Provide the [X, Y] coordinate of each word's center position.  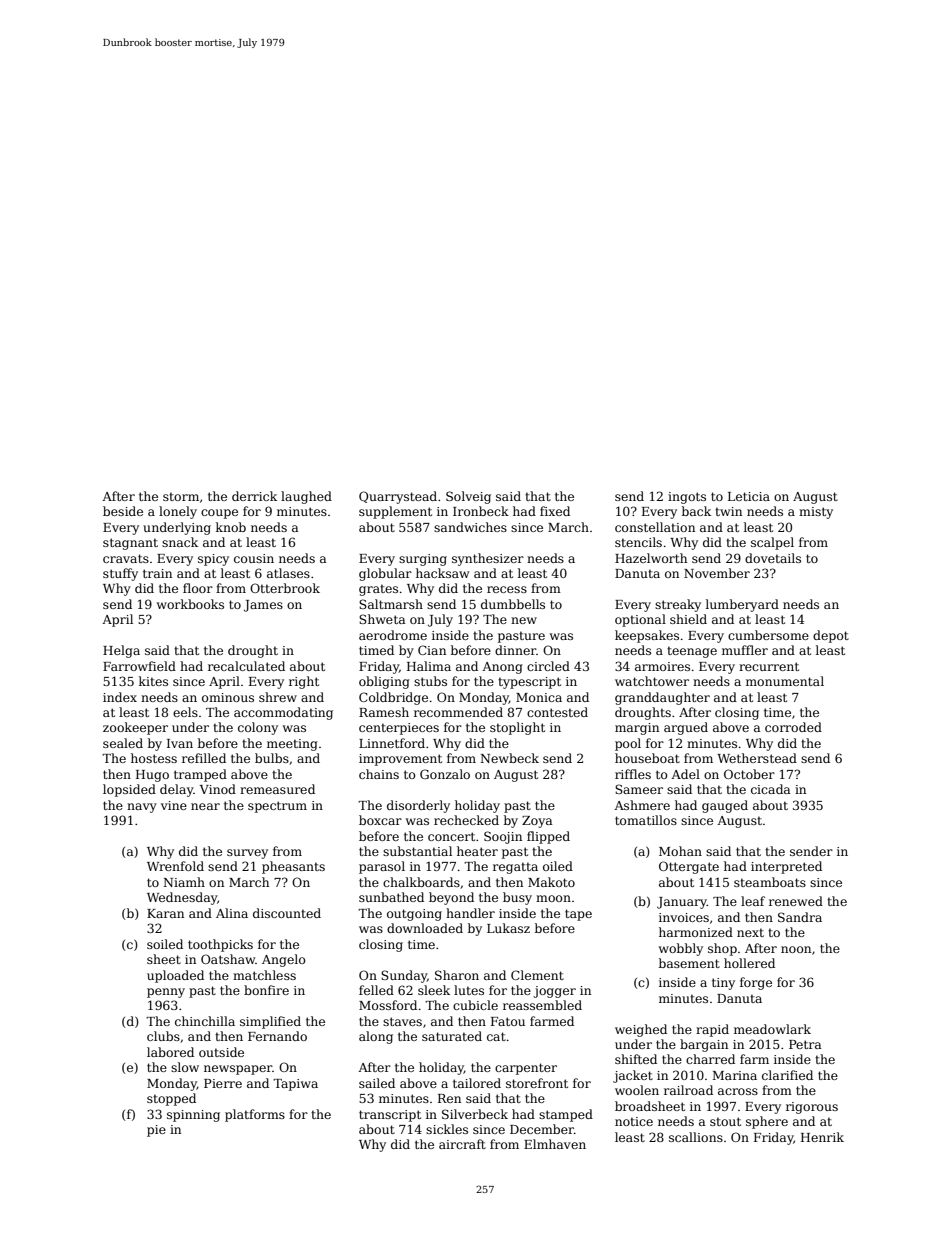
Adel [685, 774]
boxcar [380, 820]
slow [185, 1067]
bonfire [266, 990]
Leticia [749, 496]
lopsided [129, 790]
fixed [555, 511]
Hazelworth [651, 558]
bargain [704, 1045]
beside [123, 511]
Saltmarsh [391, 604]
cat [496, 1036]
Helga [121, 651]
